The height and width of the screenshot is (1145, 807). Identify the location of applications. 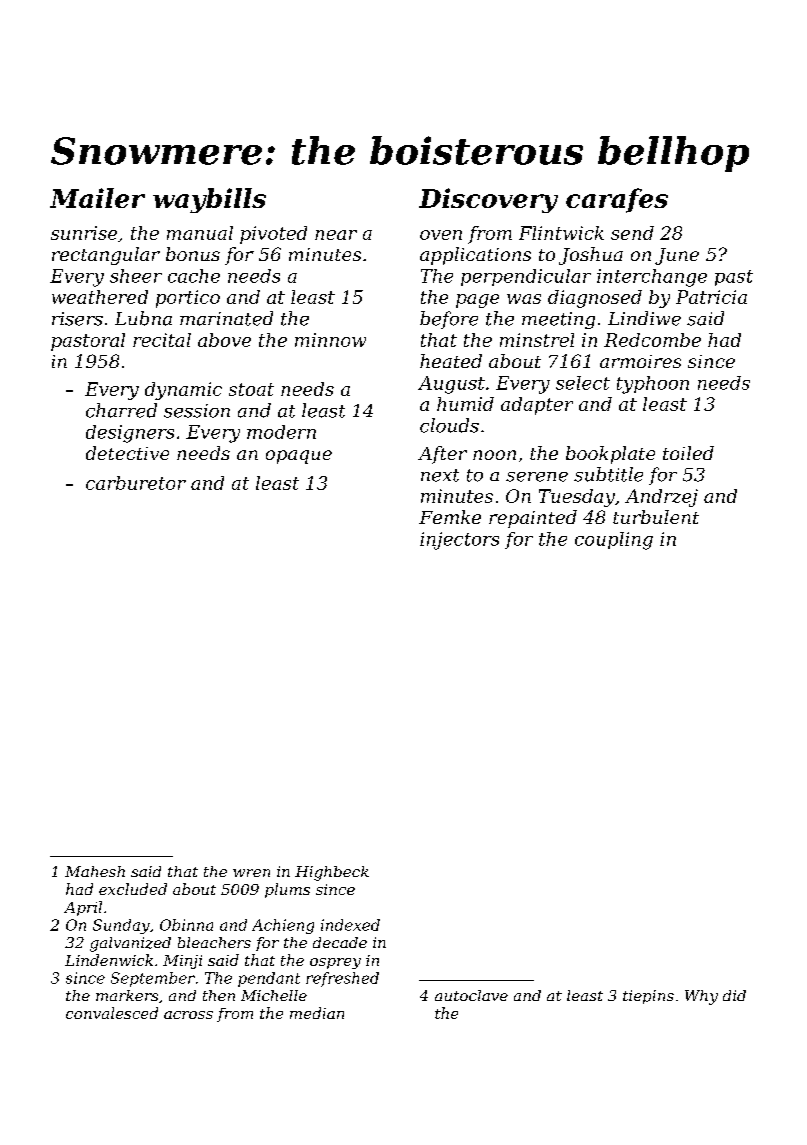
(475, 256).
